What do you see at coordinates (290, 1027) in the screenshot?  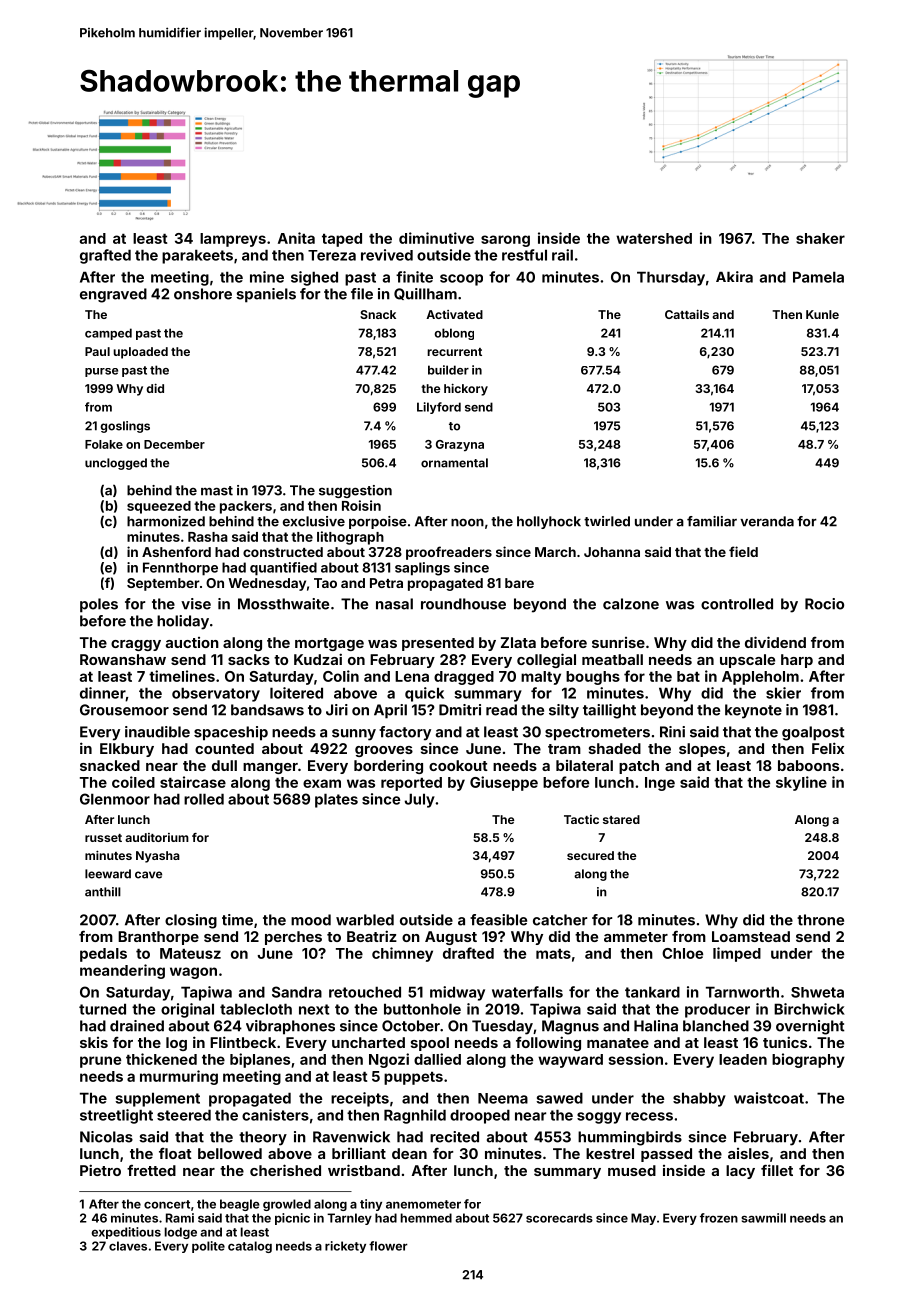 I see `vibraphones` at bounding box center [290, 1027].
